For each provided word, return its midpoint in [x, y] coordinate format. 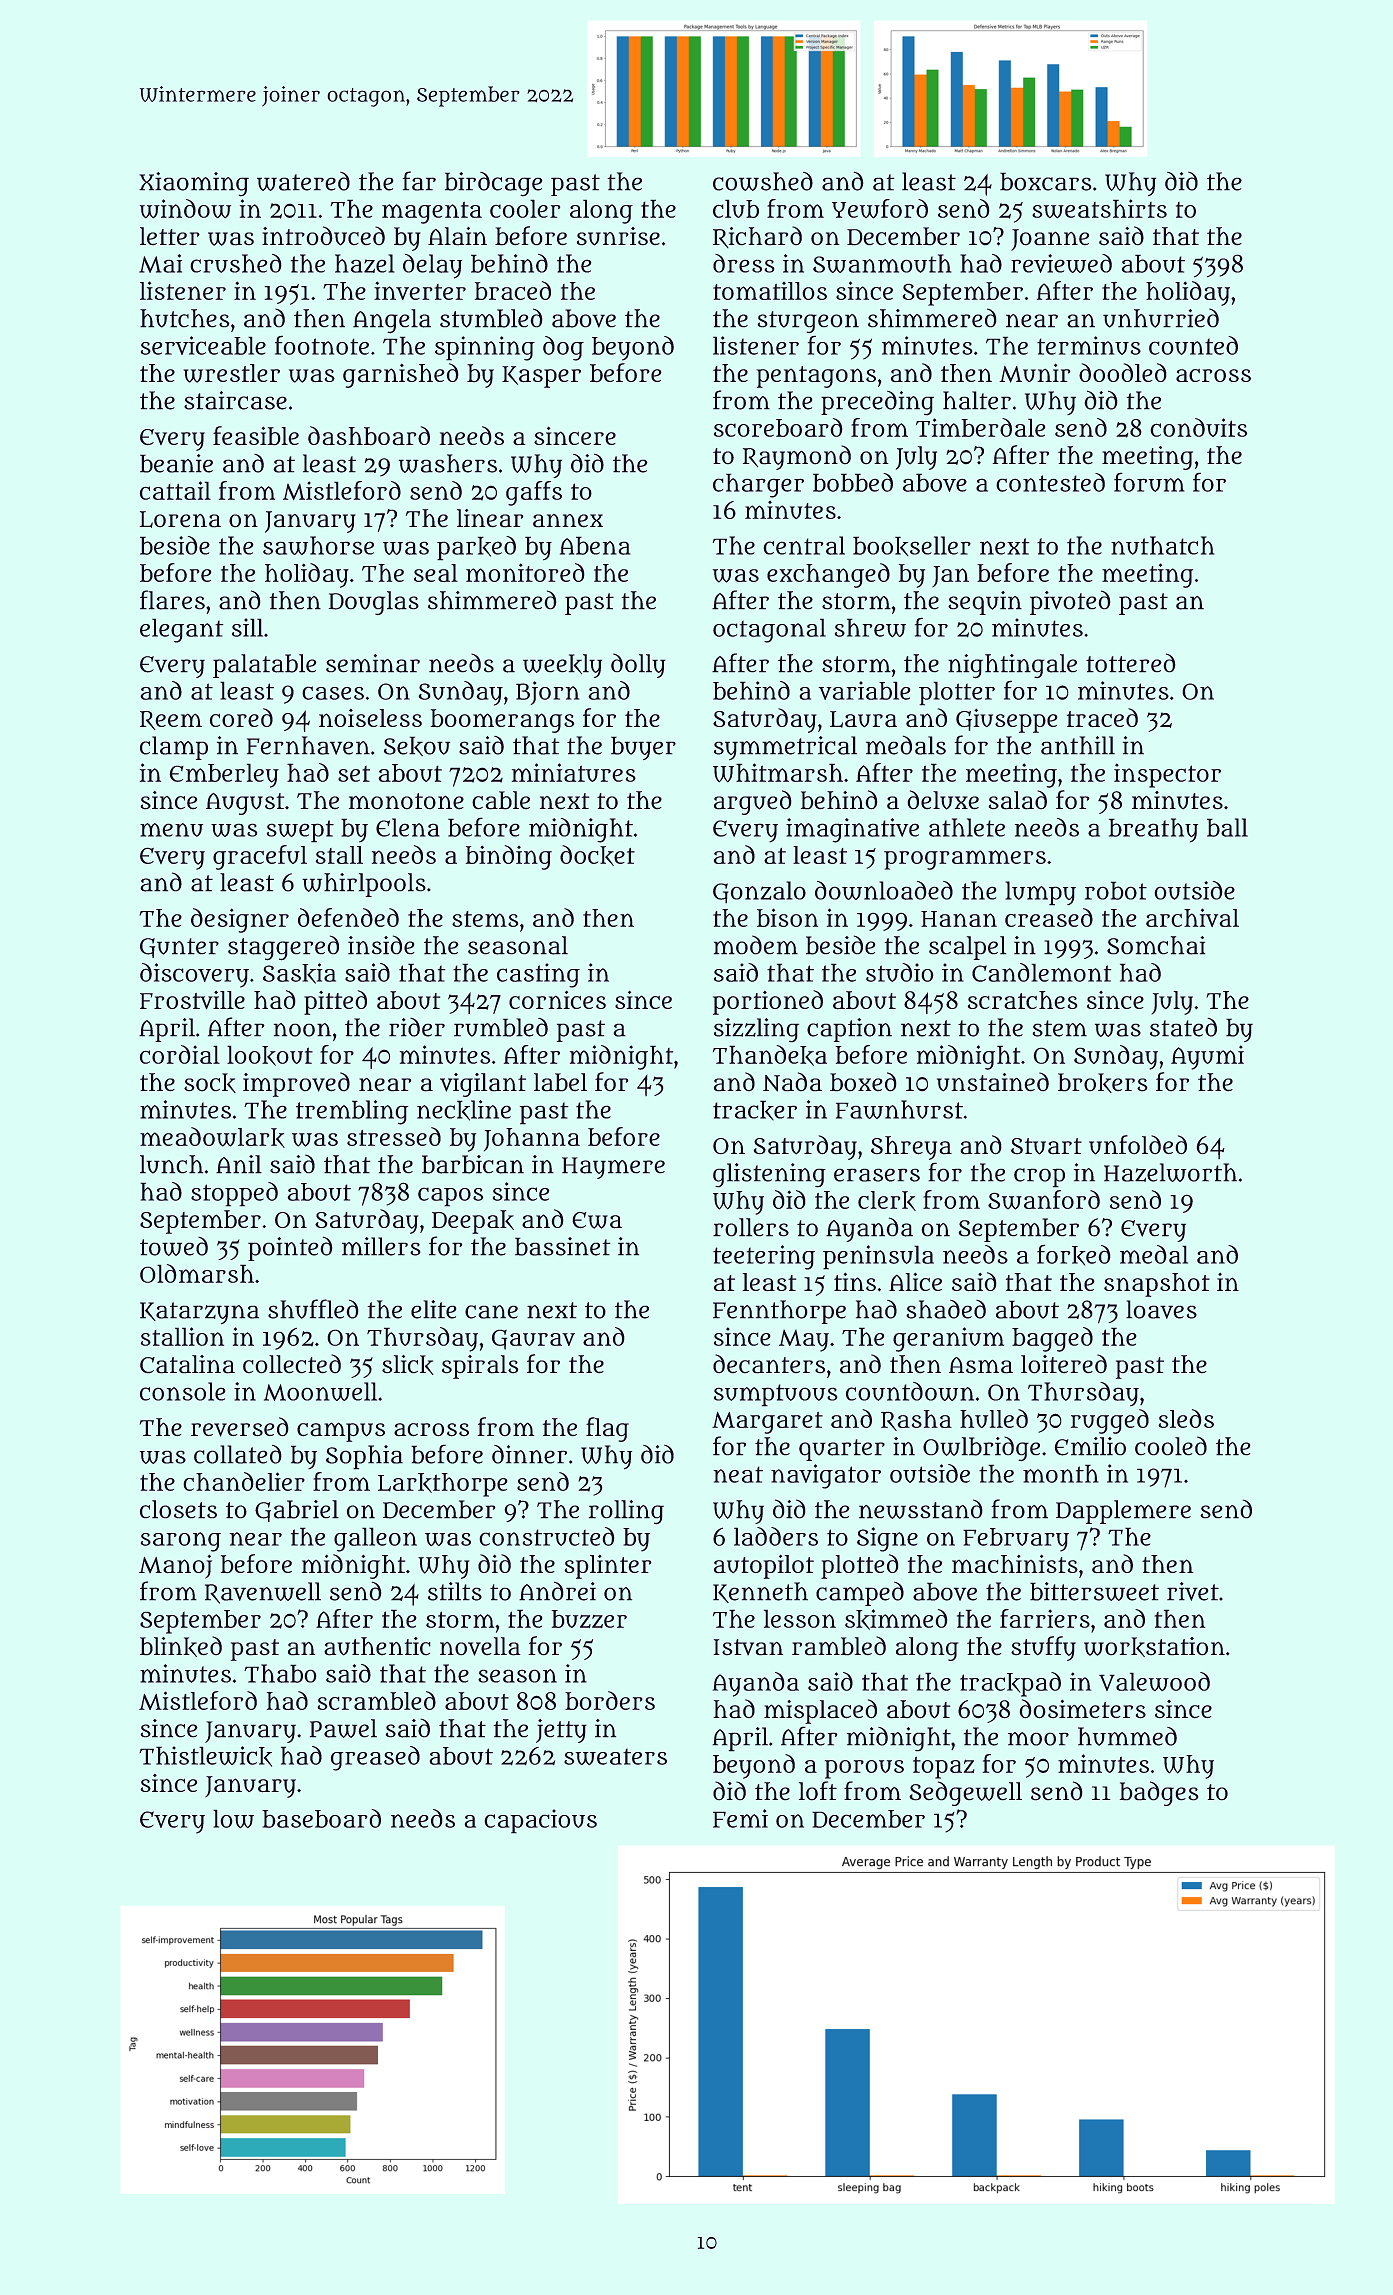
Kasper [541, 377]
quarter [842, 1450]
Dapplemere [1123, 1512]
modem [756, 945]
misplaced [820, 1711]
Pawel [343, 1728]
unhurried [1161, 318]
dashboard [369, 436]
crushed [236, 263]
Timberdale [980, 427]
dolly [638, 665]
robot [1116, 890]
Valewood [1154, 1681]
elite [434, 1309]
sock [210, 1083]
